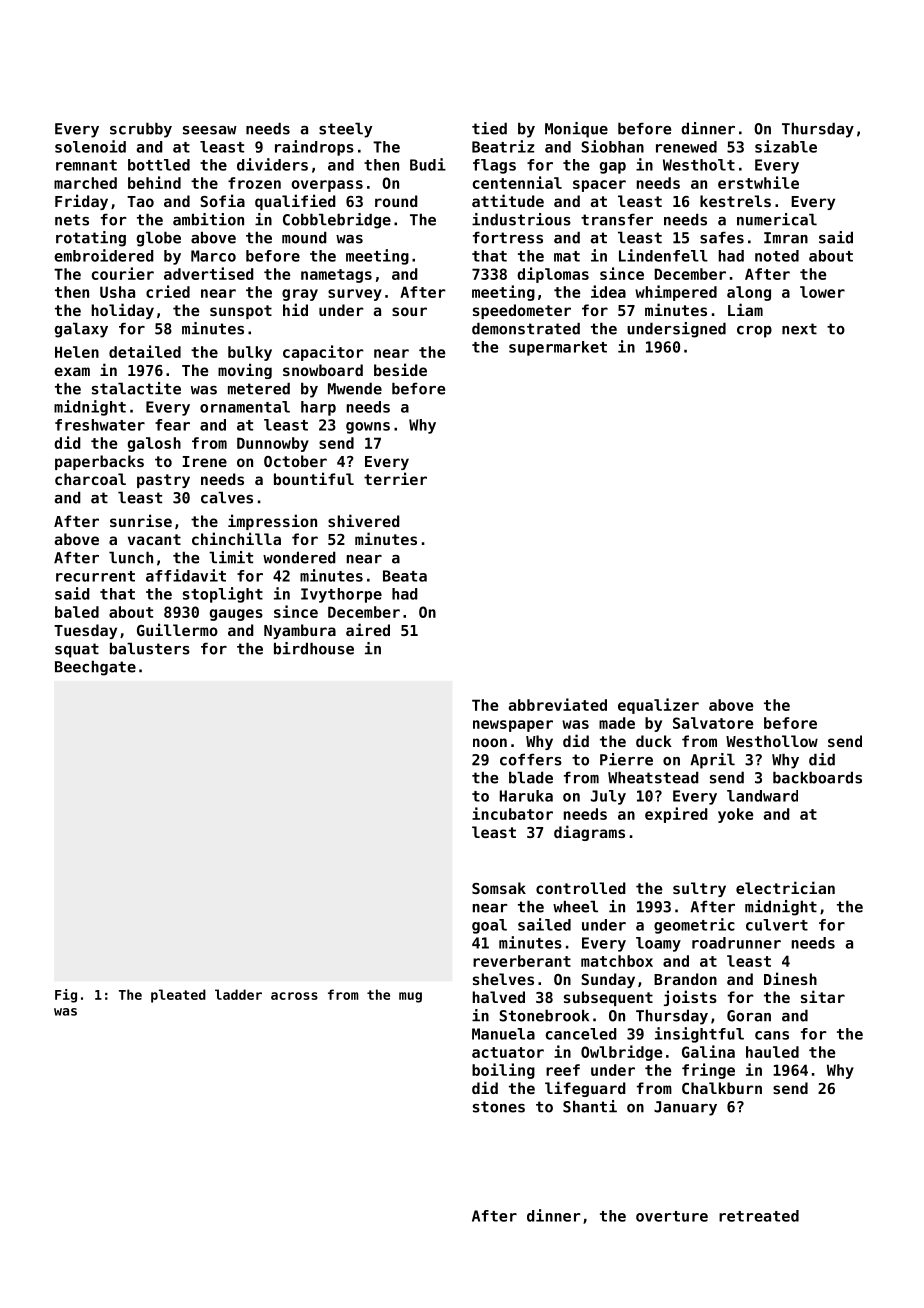 The image size is (924, 1308). What do you see at coordinates (503, 1034) in the image?
I see `Manuela` at bounding box center [503, 1034].
